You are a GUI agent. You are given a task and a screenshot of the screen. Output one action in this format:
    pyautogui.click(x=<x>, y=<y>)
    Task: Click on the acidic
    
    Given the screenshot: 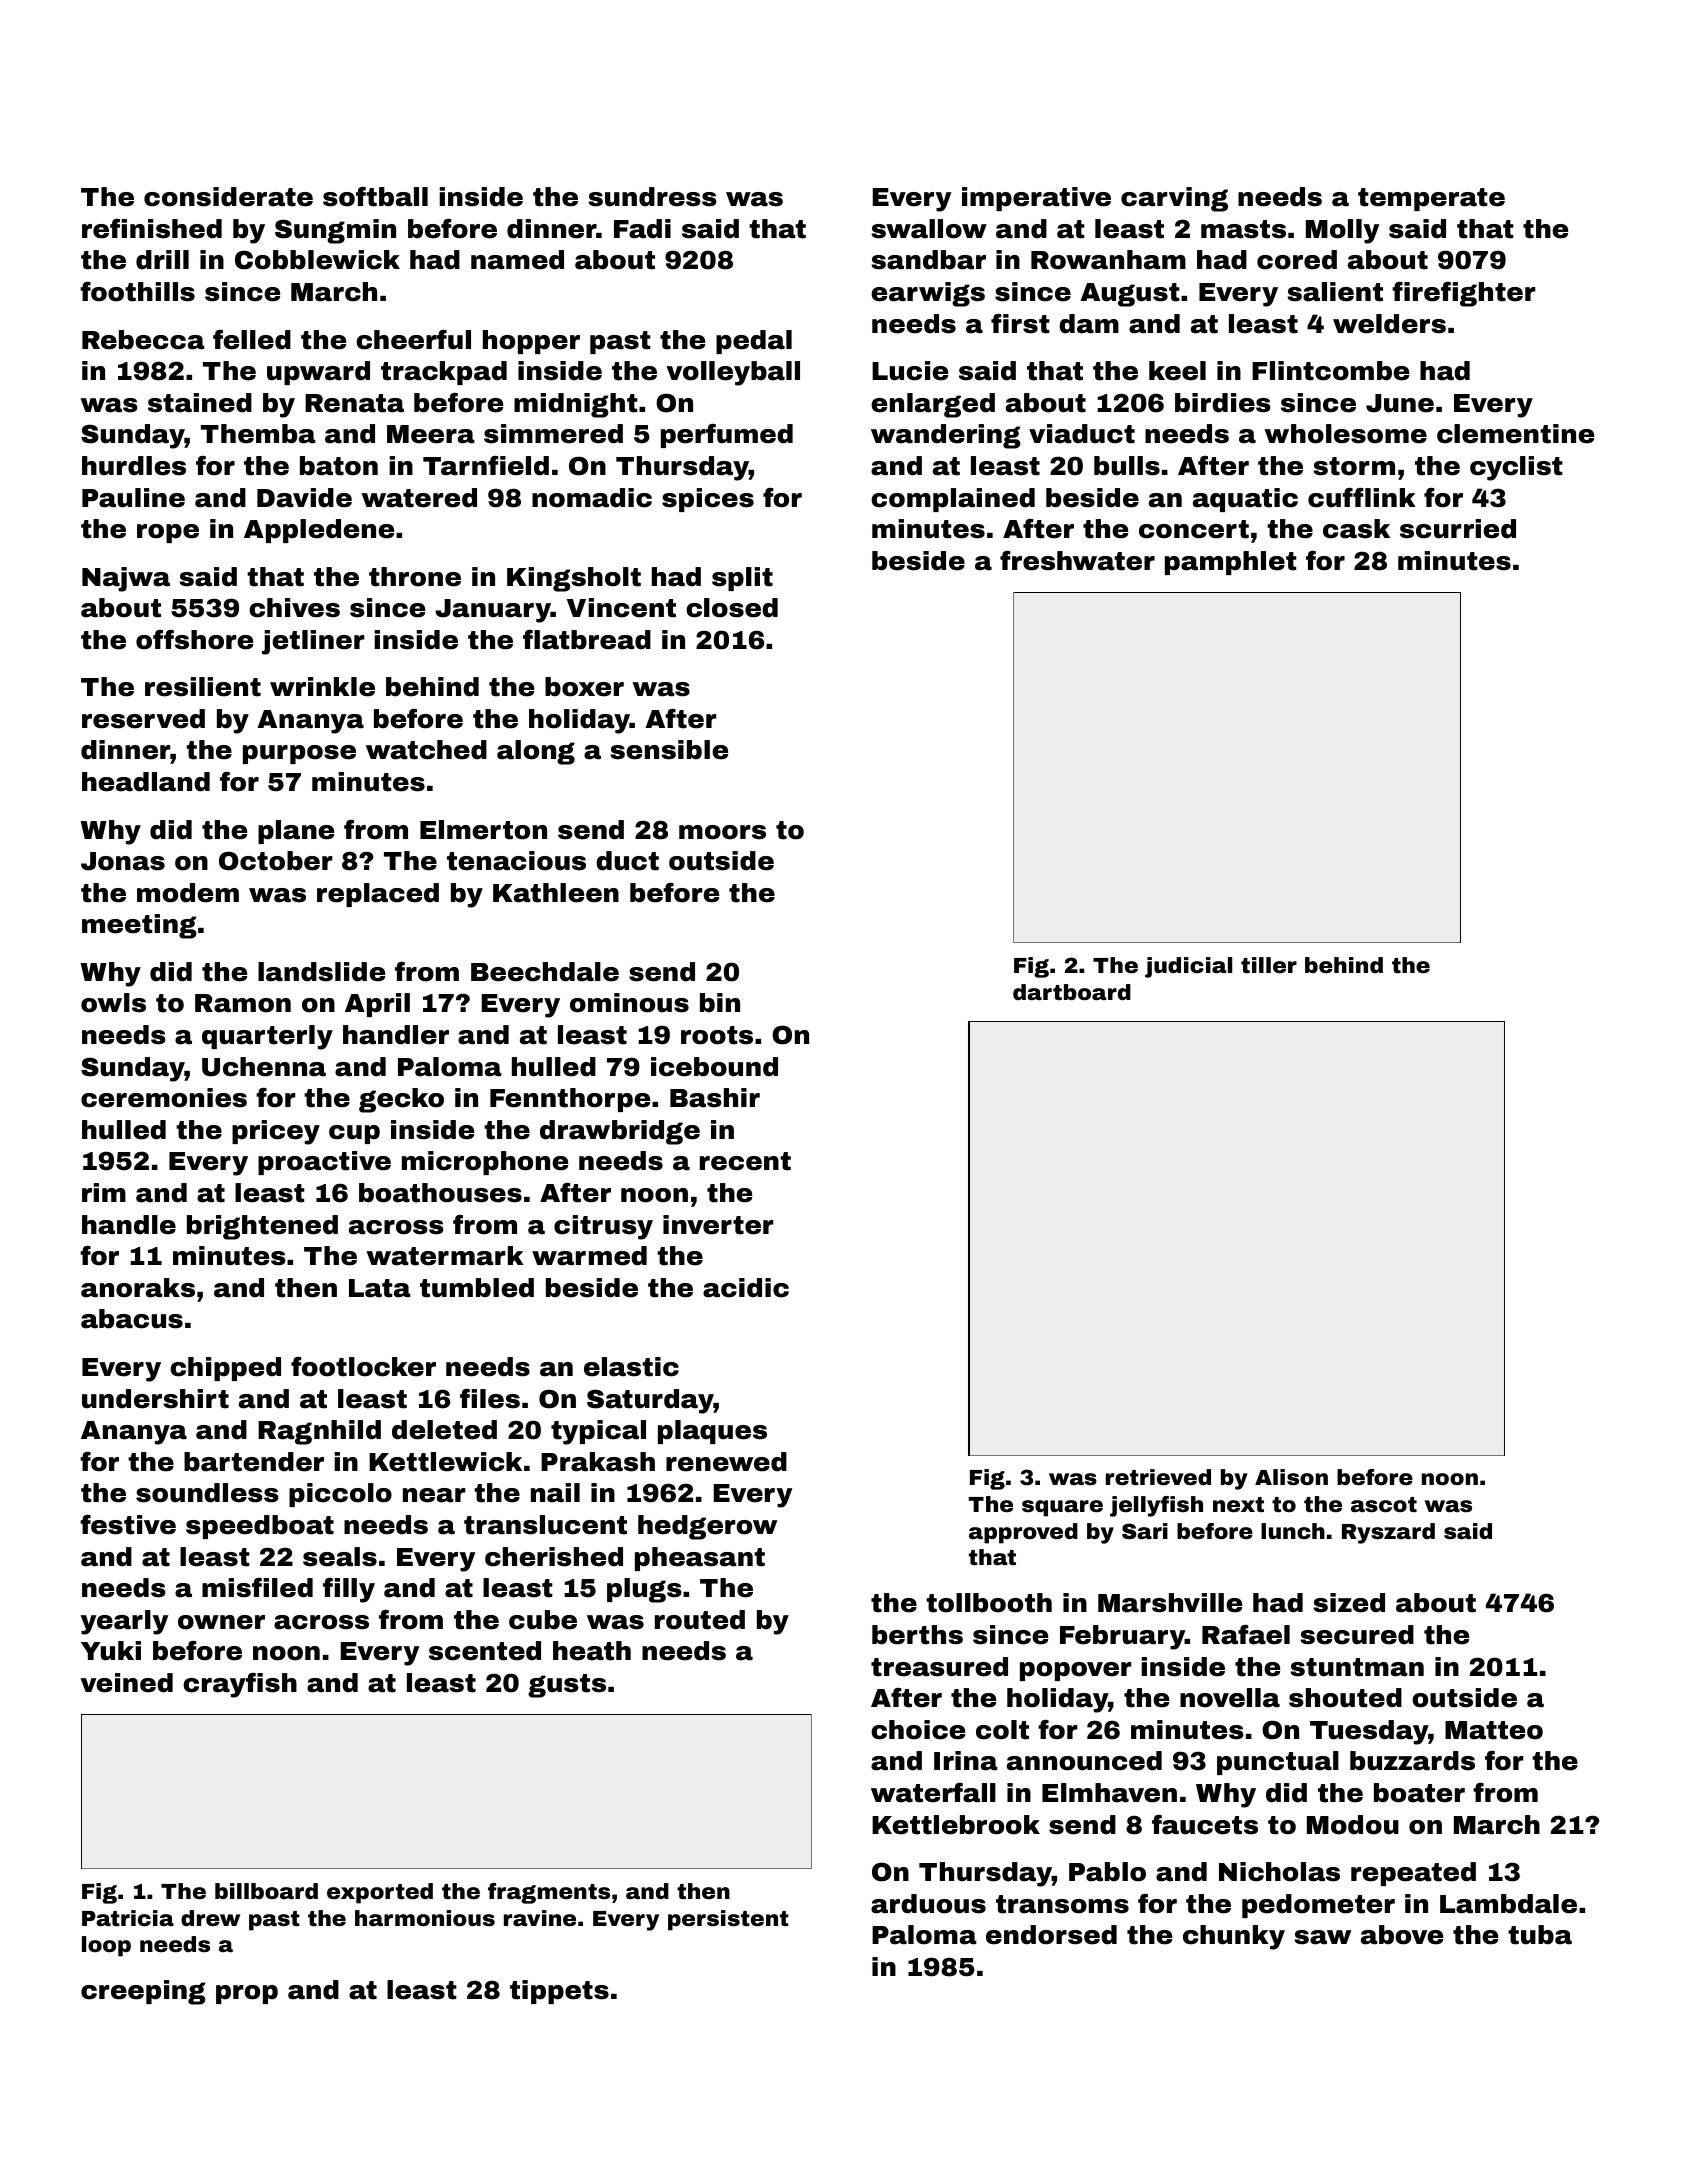 What is the action you would take?
    pyautogui.click(x=746, y=1288)
